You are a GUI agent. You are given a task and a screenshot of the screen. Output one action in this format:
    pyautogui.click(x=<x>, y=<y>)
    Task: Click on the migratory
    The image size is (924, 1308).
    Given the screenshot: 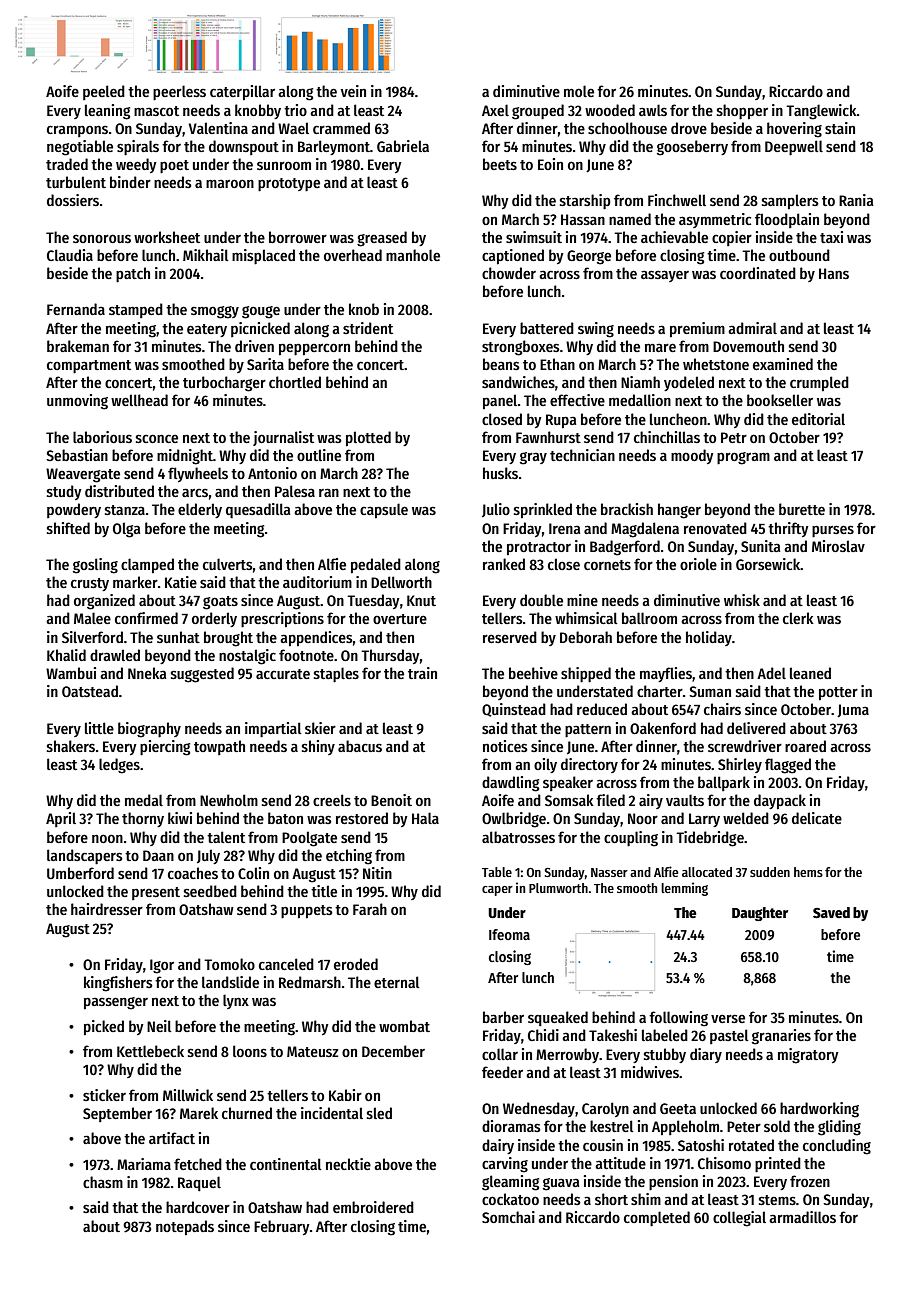 What is the action you would take?
    pyautogui.click(x=808, y=1056)
